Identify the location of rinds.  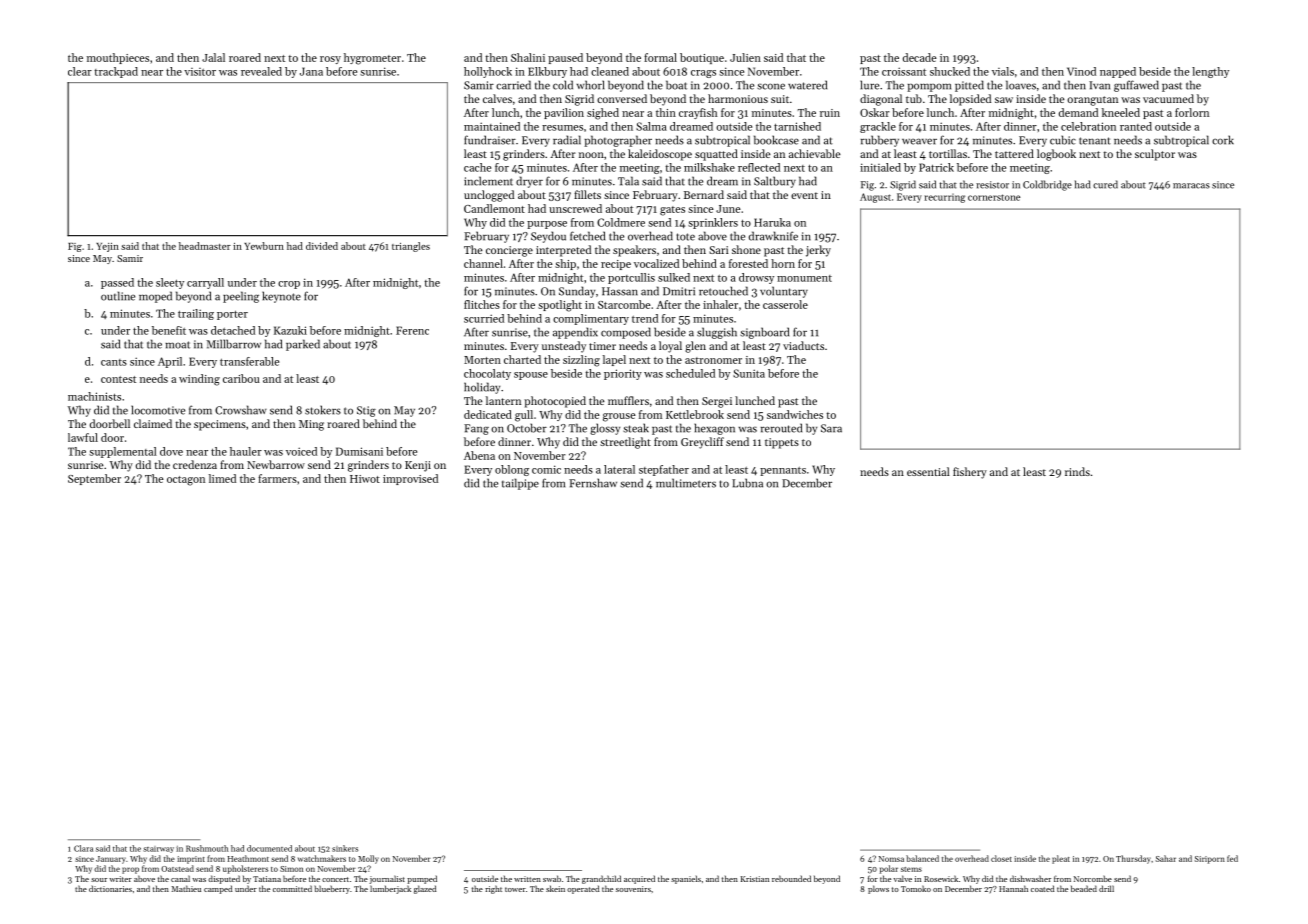
(1077, 471).
